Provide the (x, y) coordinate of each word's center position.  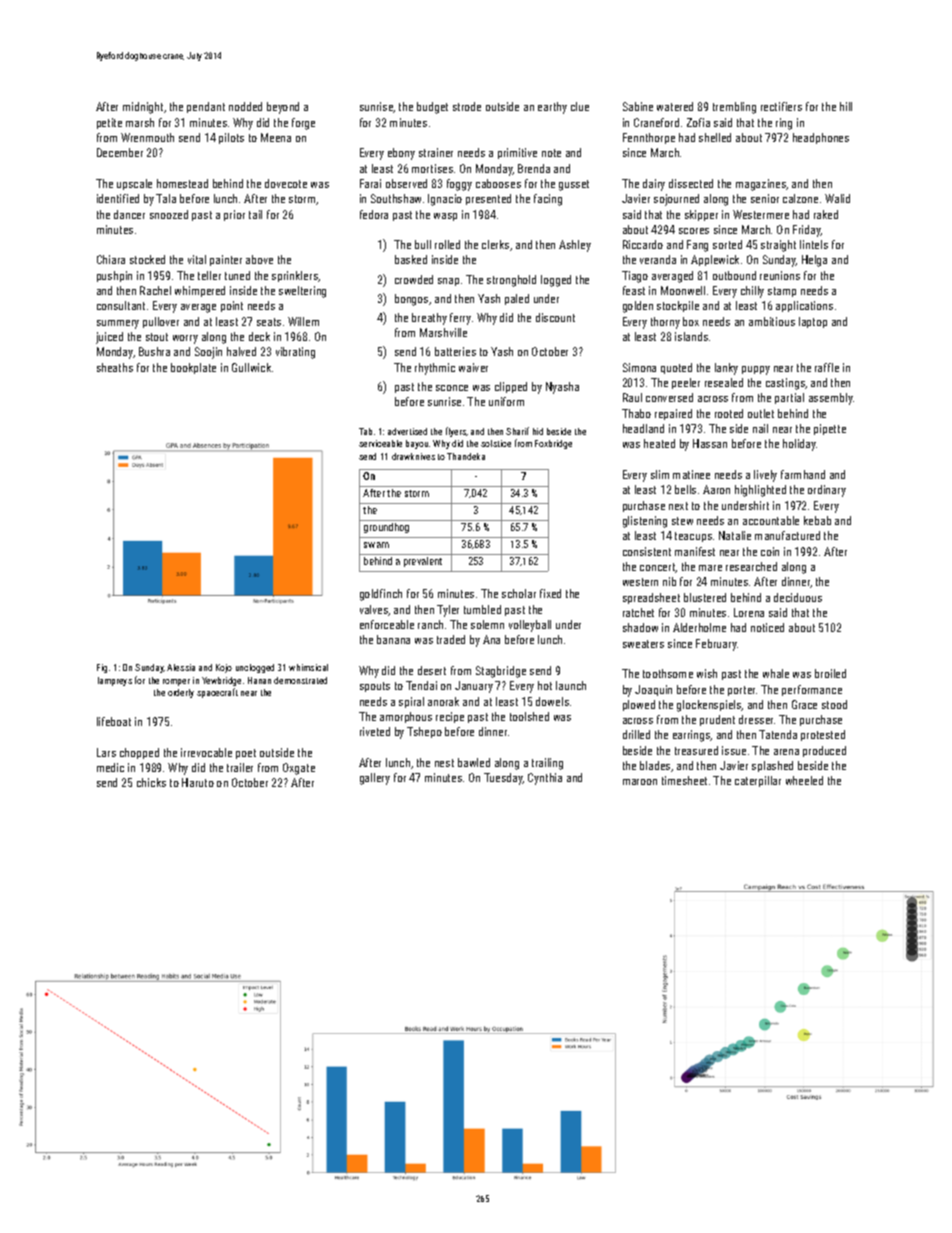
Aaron (716, 489)
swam (376, 545)
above (259, 259)
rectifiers (781, 106)
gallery (375, 779)
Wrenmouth (147, 137)
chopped (139, 753)
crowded (414, 279)
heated (659, 443)
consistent (647, 551)
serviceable (380, 443)
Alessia (181, 667)
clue (580, 106)
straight (778, 246)
